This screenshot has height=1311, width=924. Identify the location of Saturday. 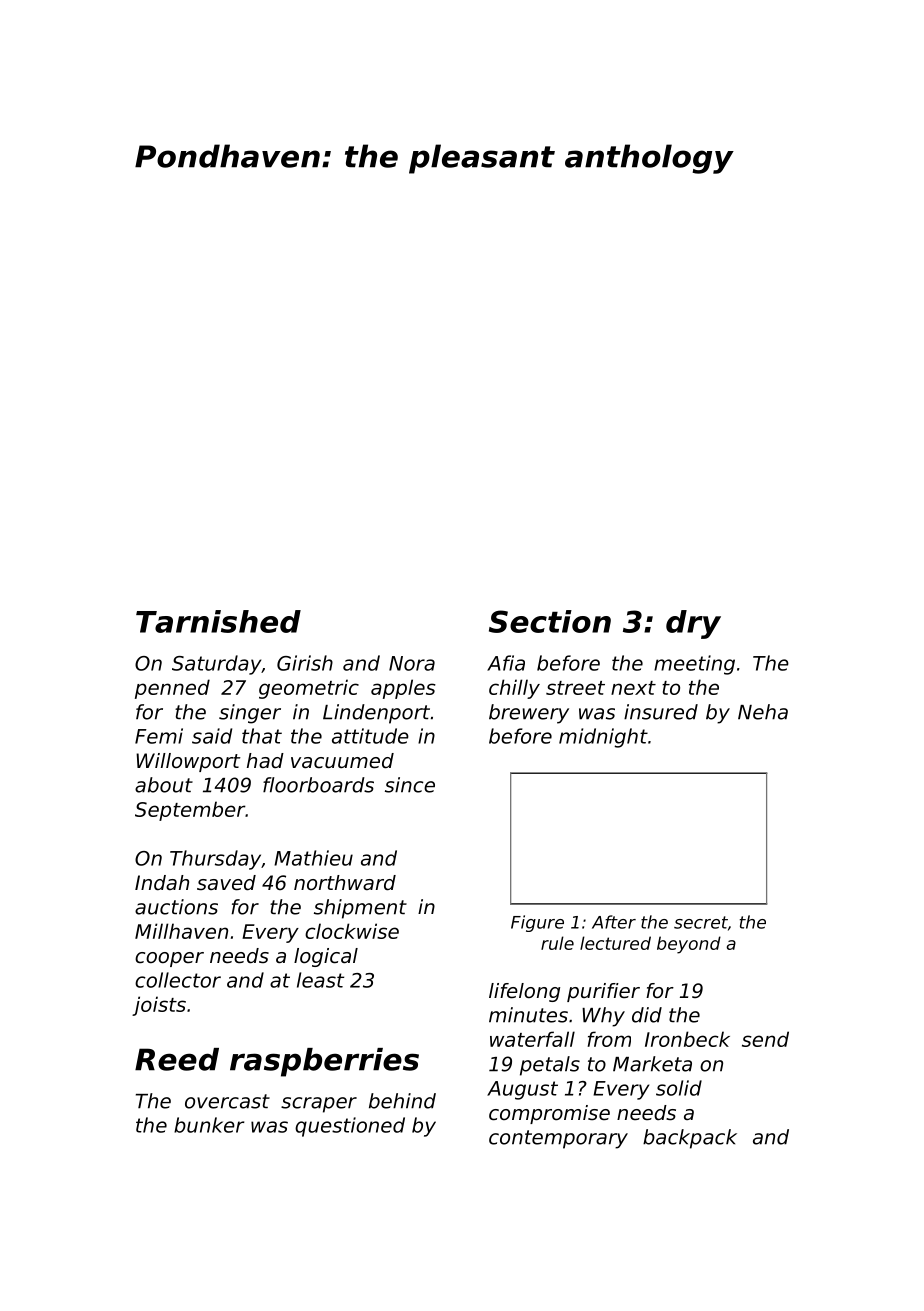
(217, 665).
